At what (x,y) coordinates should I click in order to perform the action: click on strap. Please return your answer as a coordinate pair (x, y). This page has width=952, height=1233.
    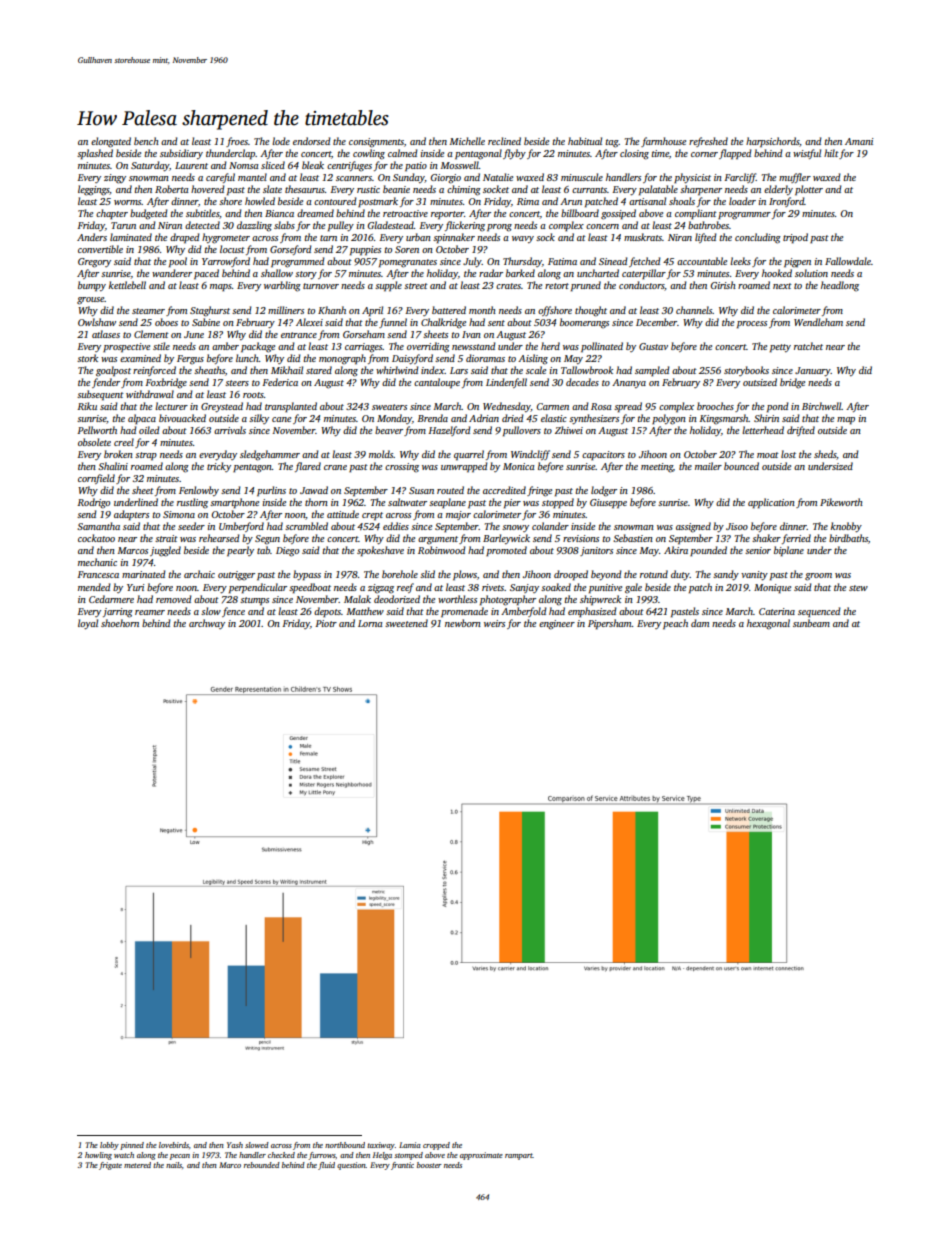
    Looking at the image, I should click on (146, 456).
